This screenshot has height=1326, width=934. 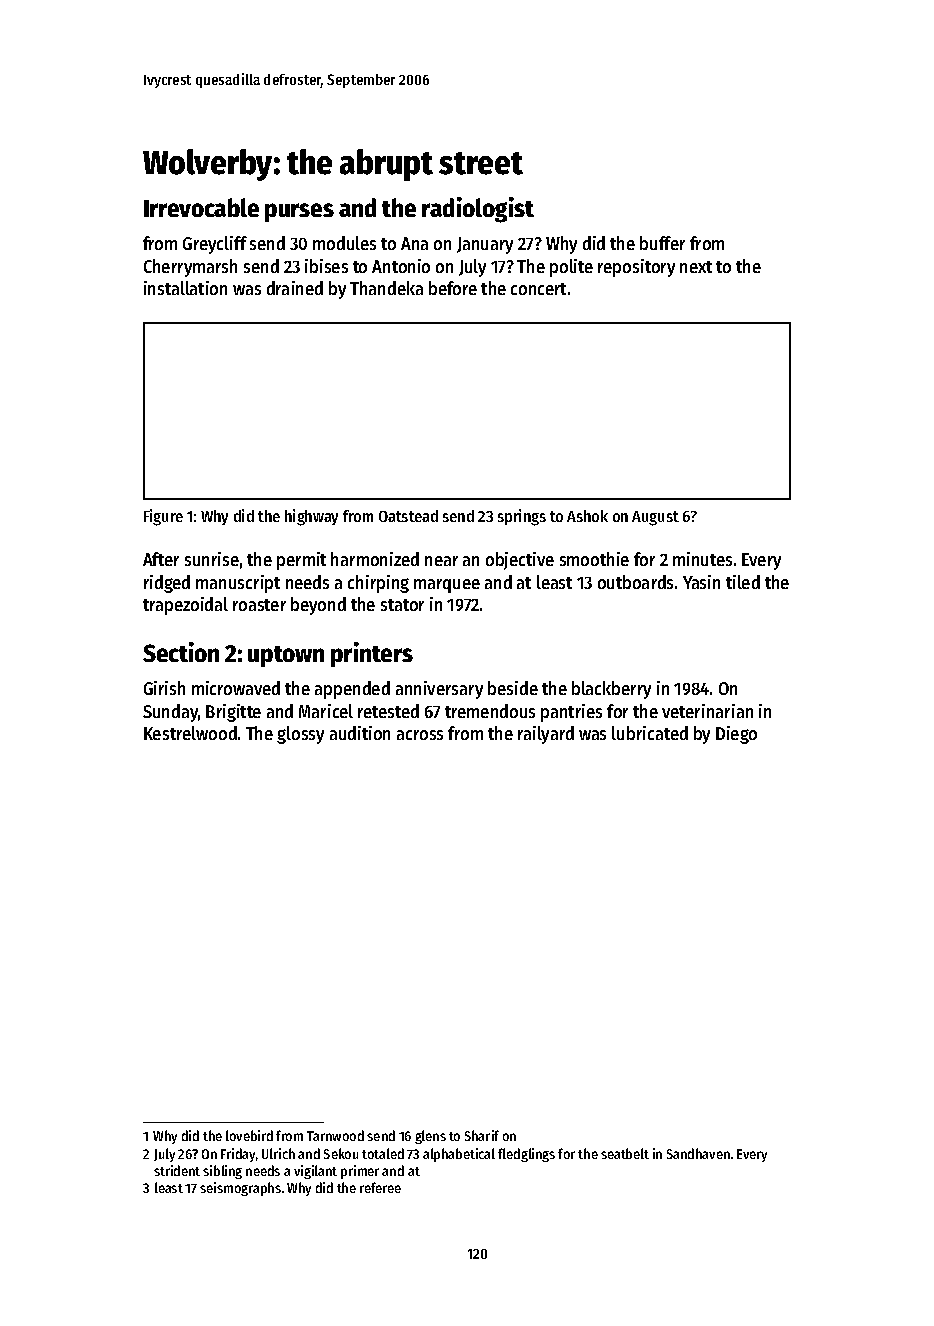 What do you see at coordinates (478, 210) in the screenshot?
I see `radiologist` at bounding box center [478, 210].
